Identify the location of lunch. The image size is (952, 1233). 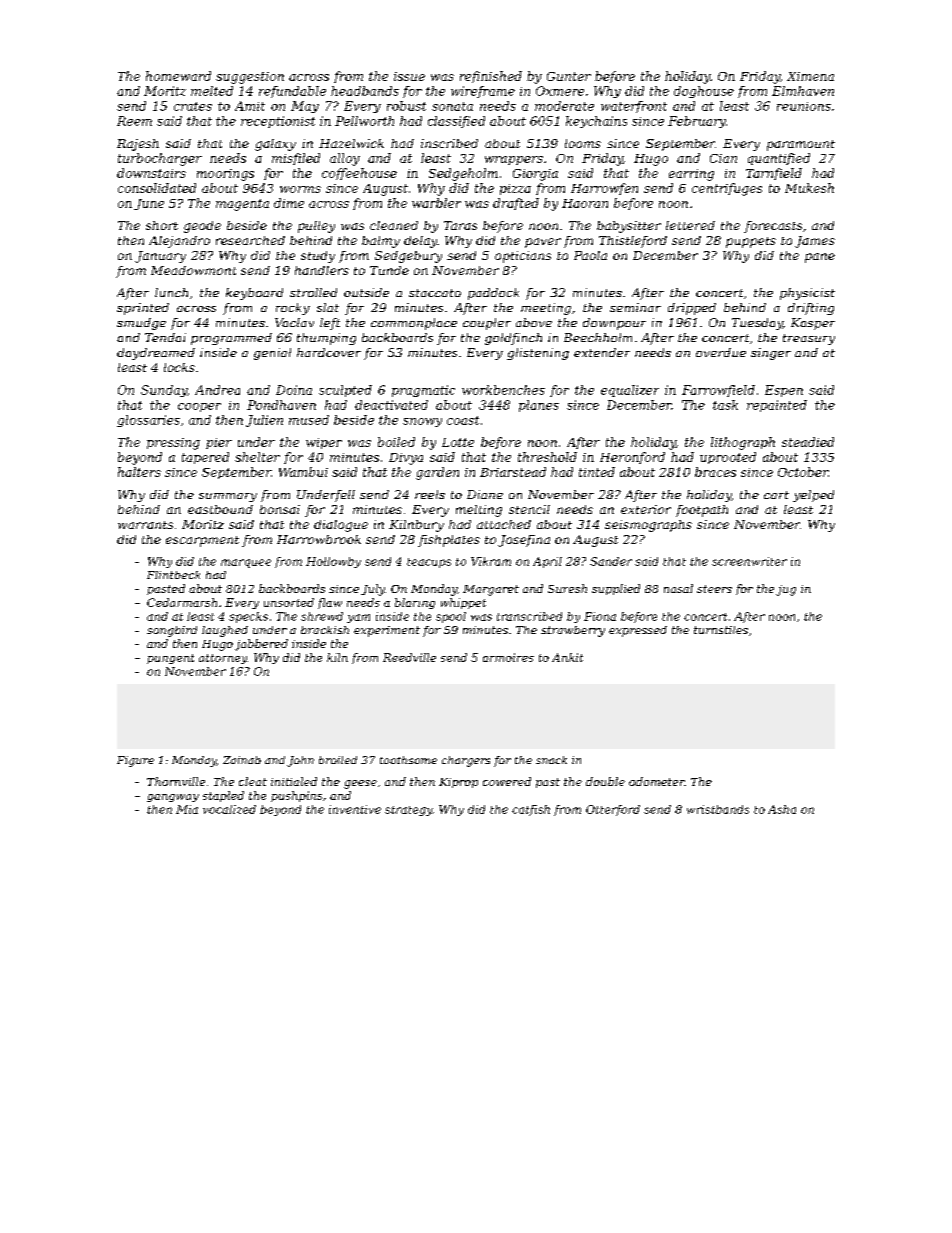
(171, 292).
